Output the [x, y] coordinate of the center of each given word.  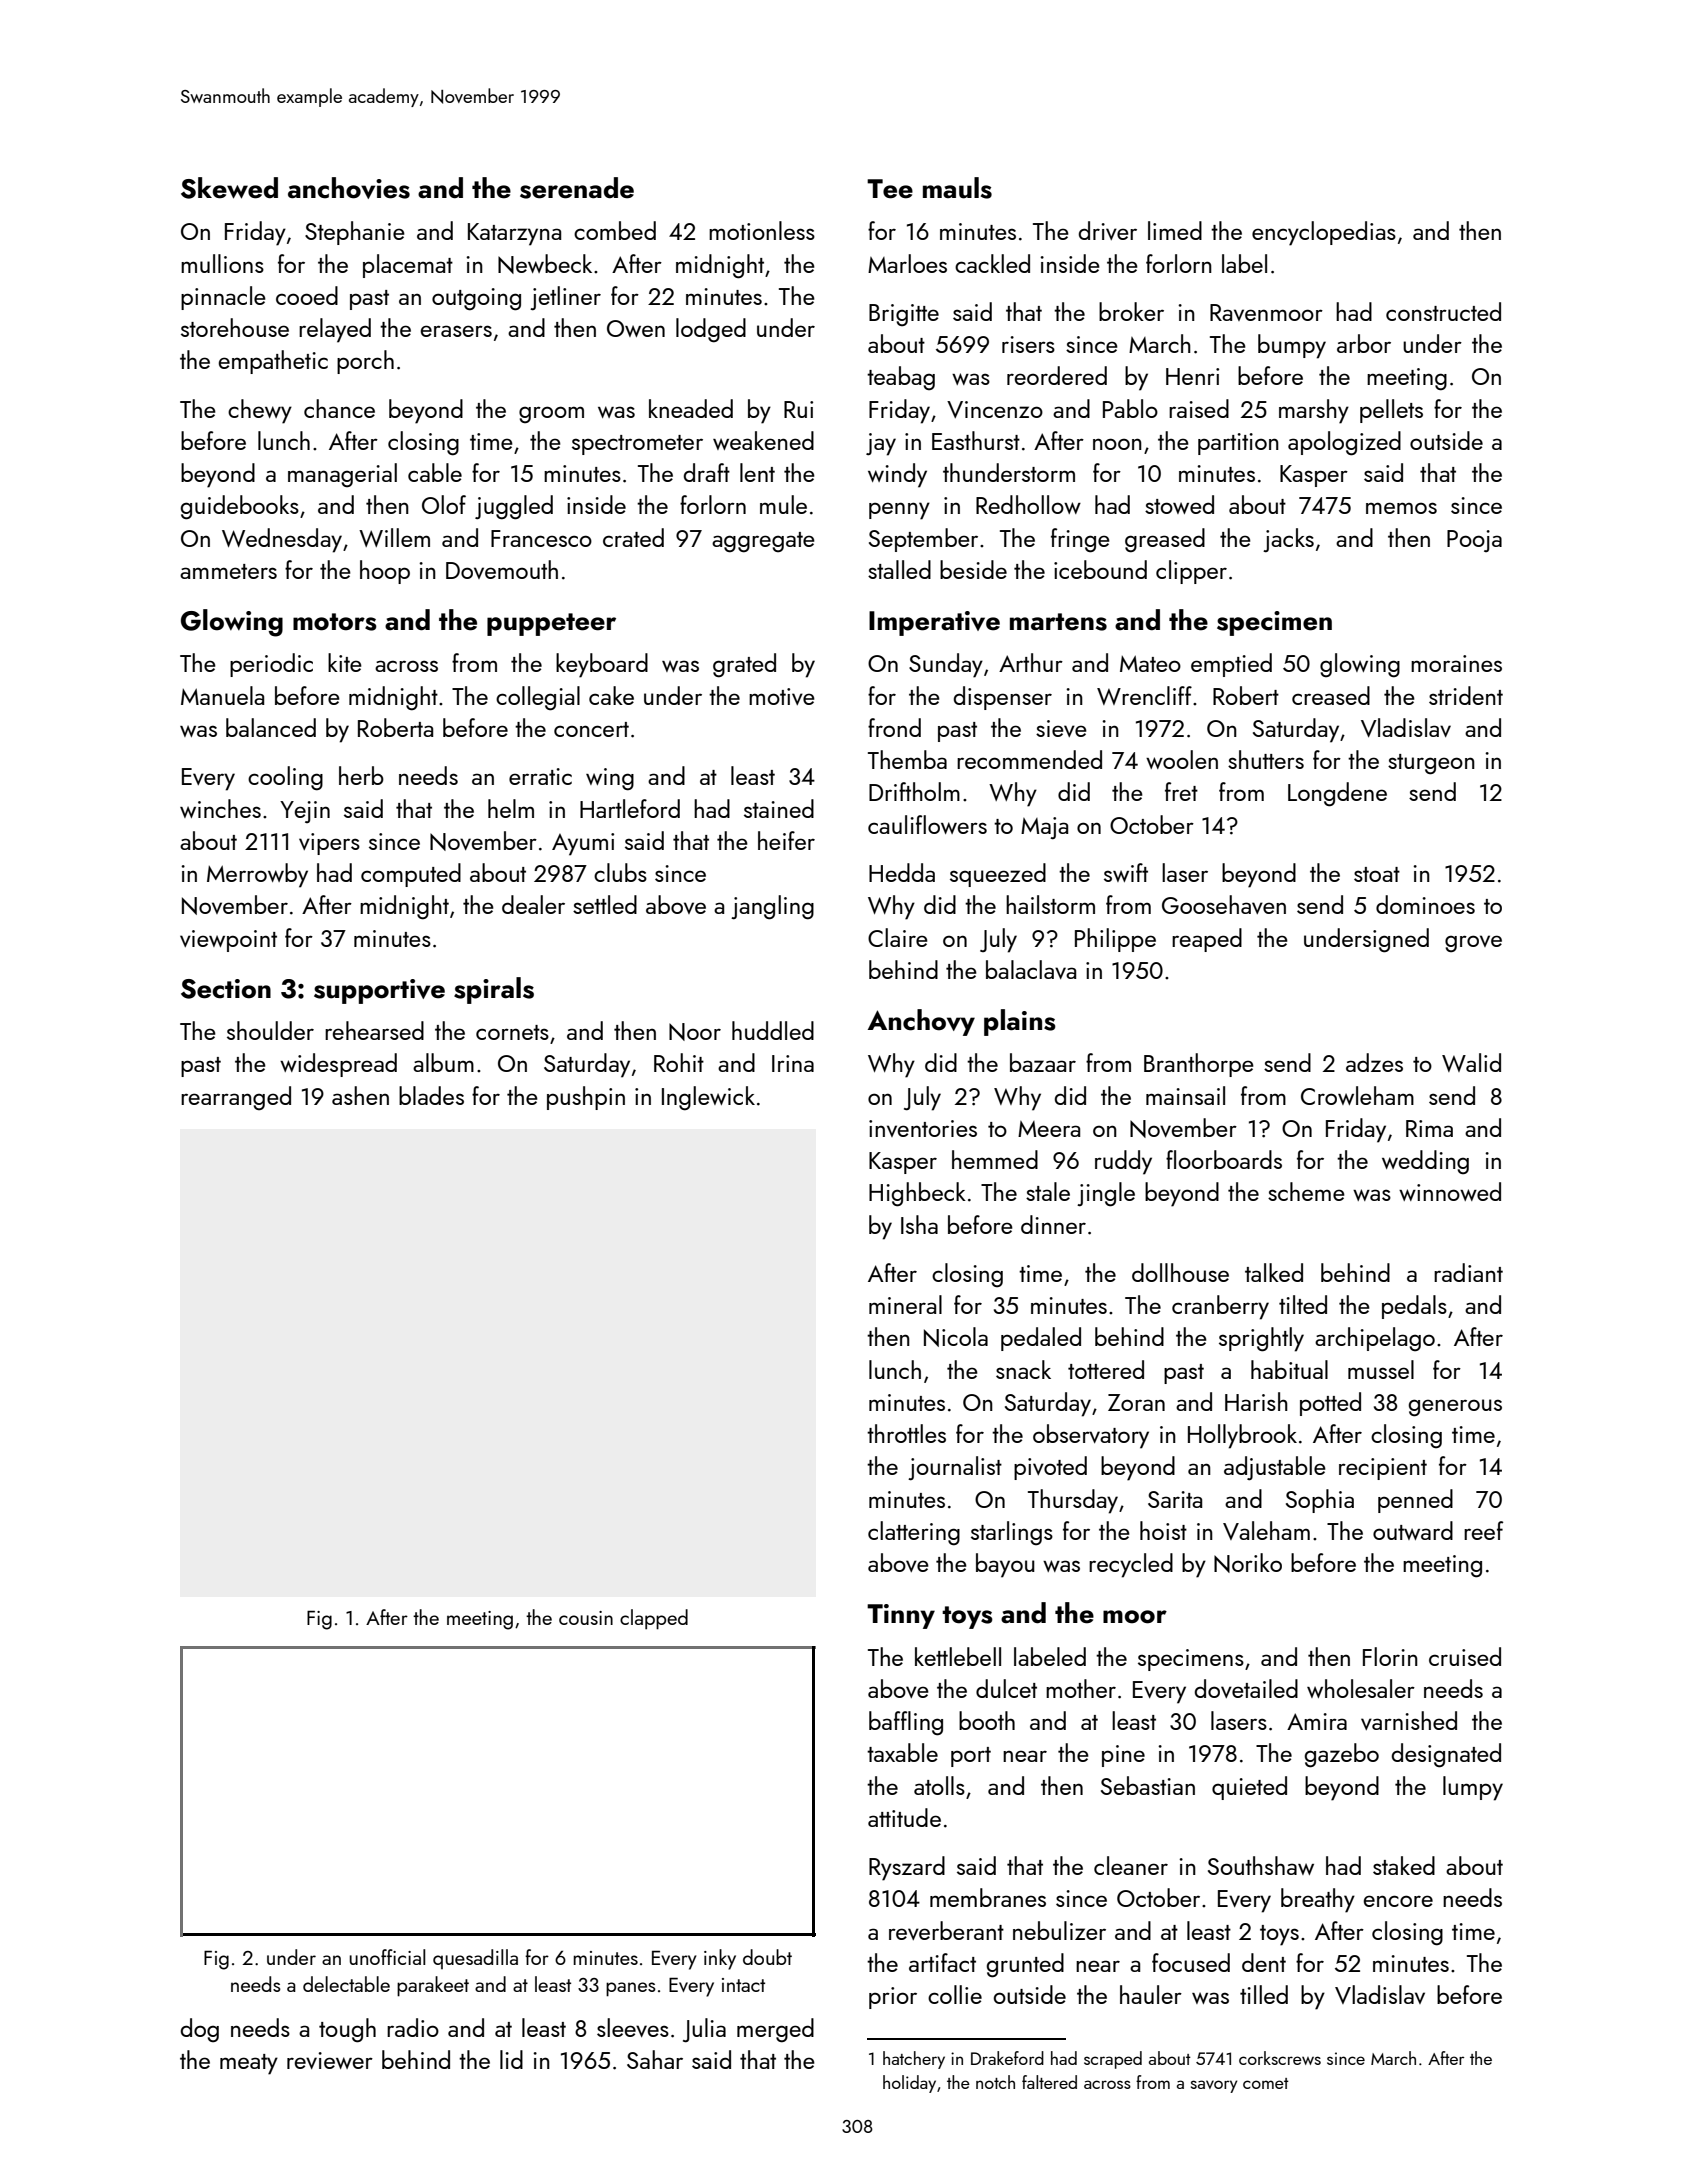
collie [955, 1994]
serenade [577, 188]
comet [1266, 2083]
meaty [249, 2064]
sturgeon [1431, 764]
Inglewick [708, 1098]
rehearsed [374, 1030]
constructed [1443, 311]
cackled [992, 263]
